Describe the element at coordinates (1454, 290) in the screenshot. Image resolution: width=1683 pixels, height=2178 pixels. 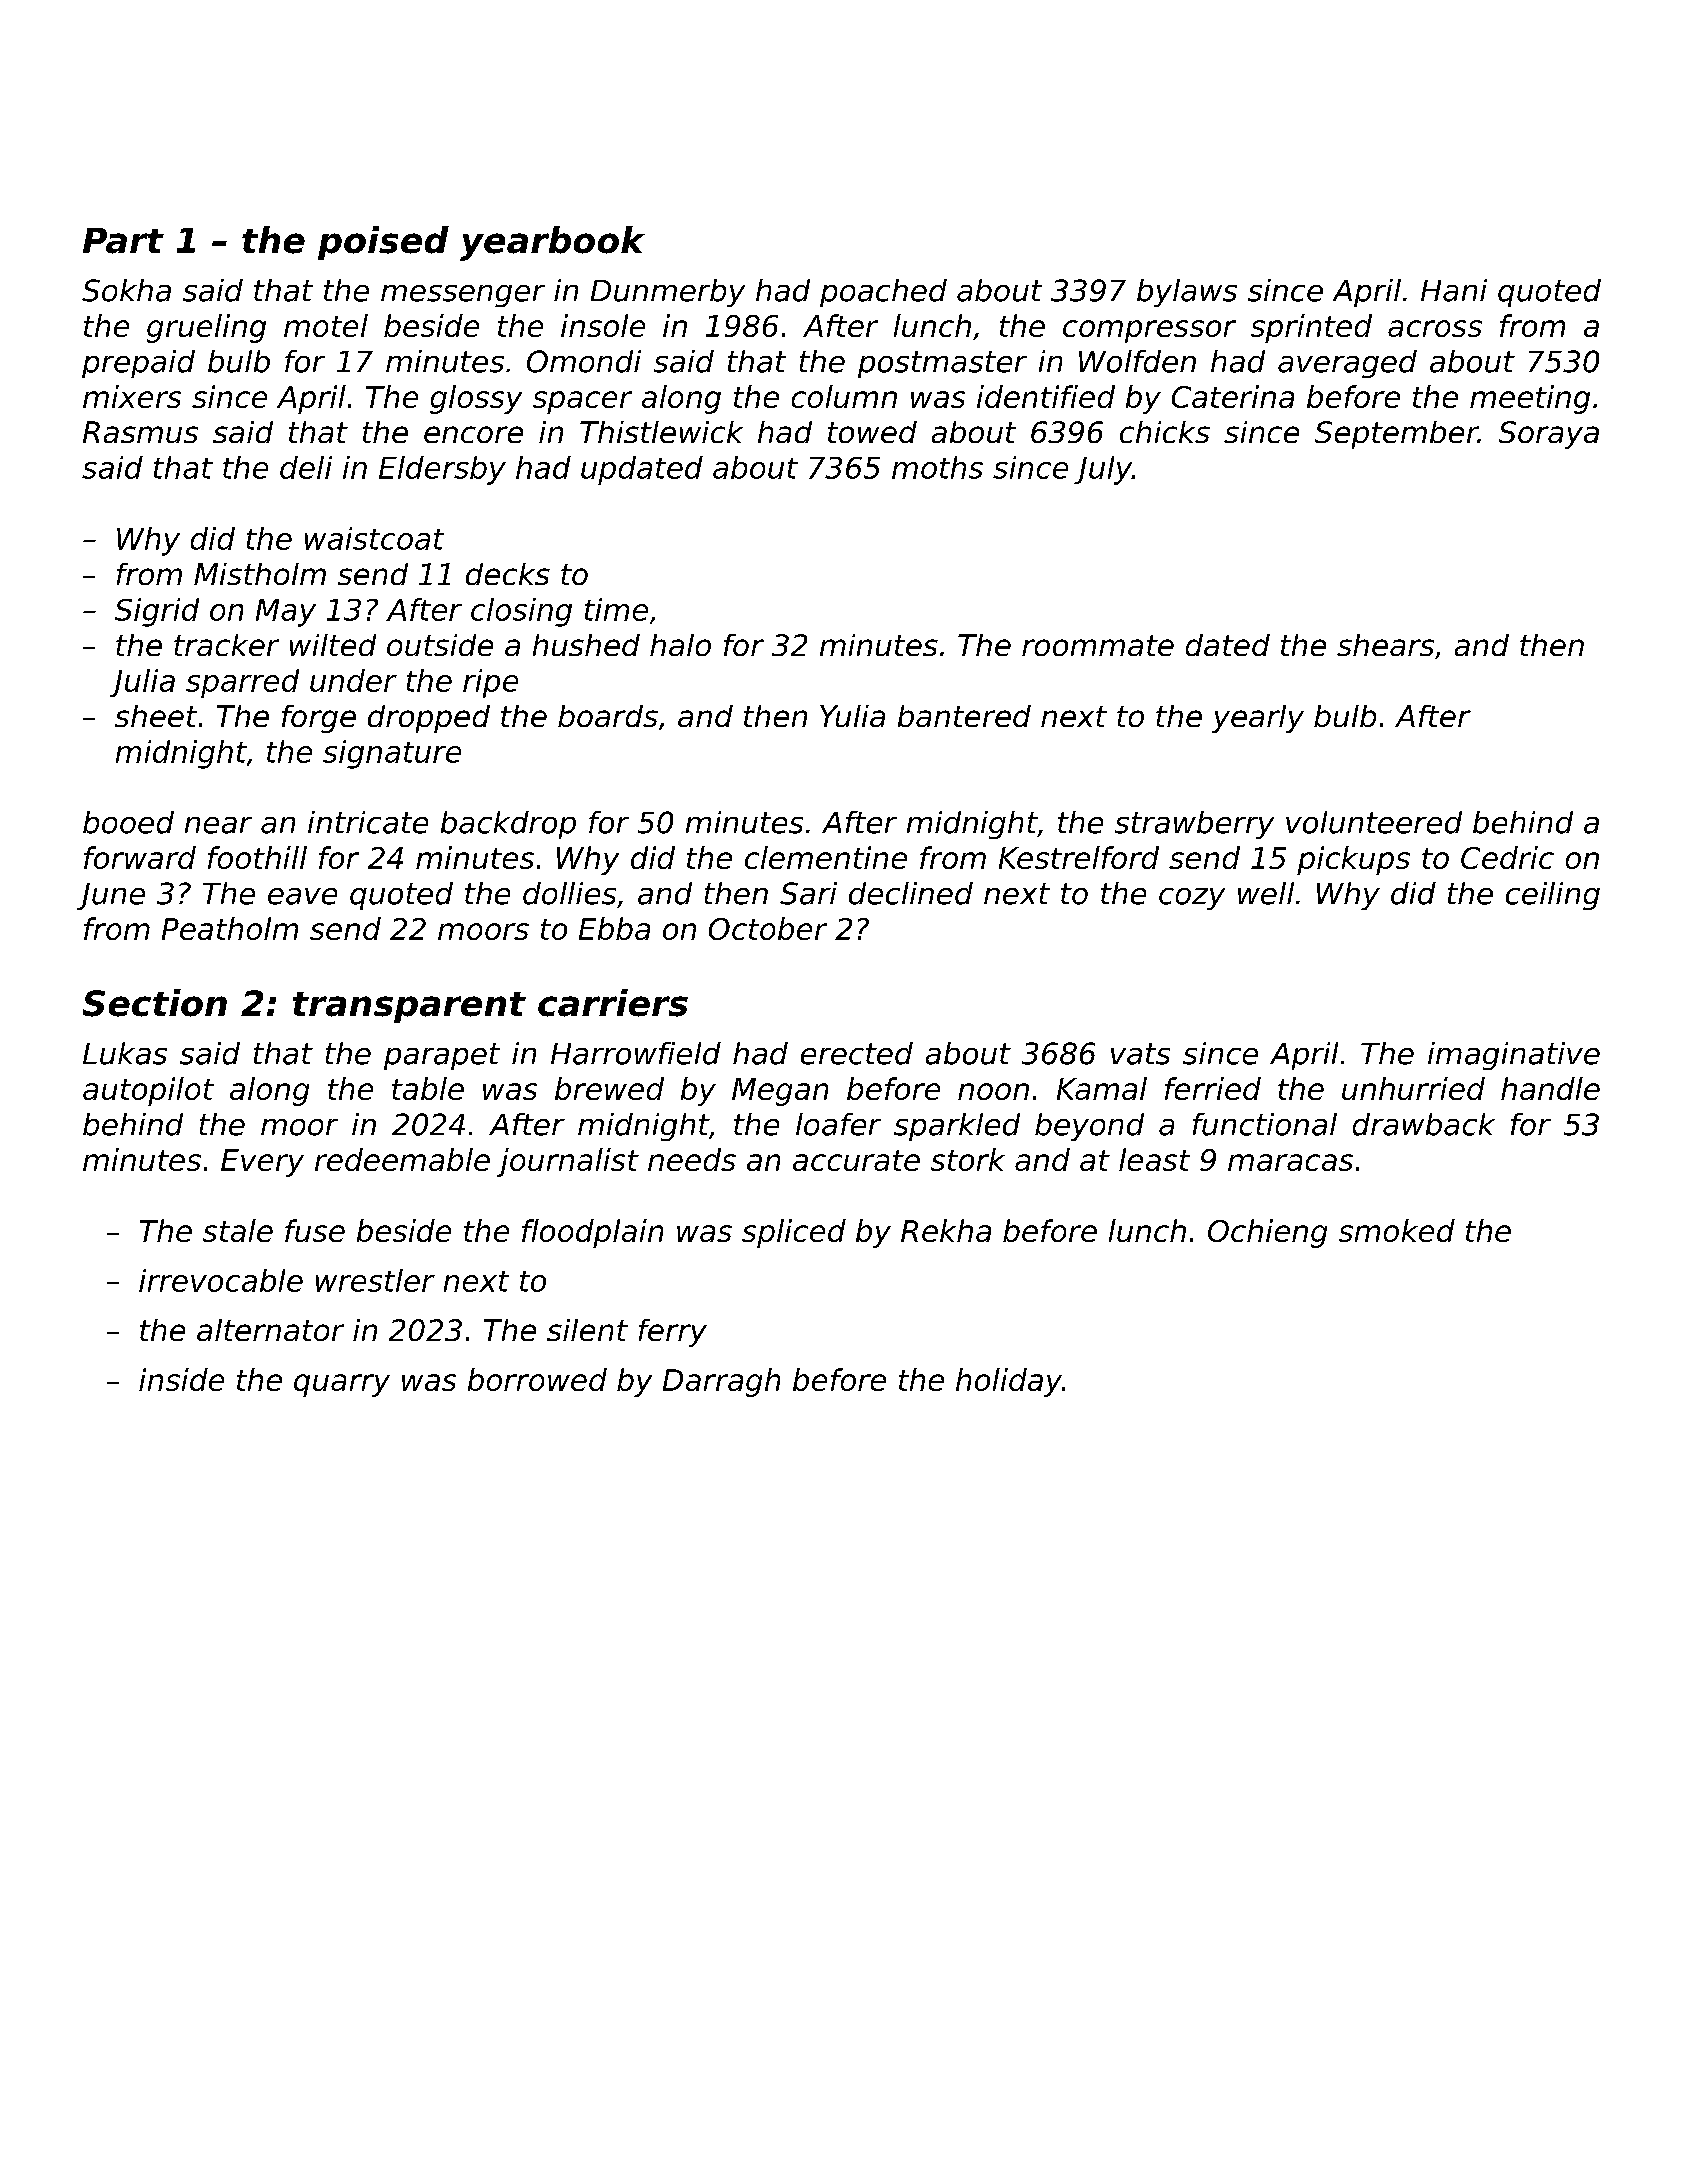
I see `Hani` at that location.
